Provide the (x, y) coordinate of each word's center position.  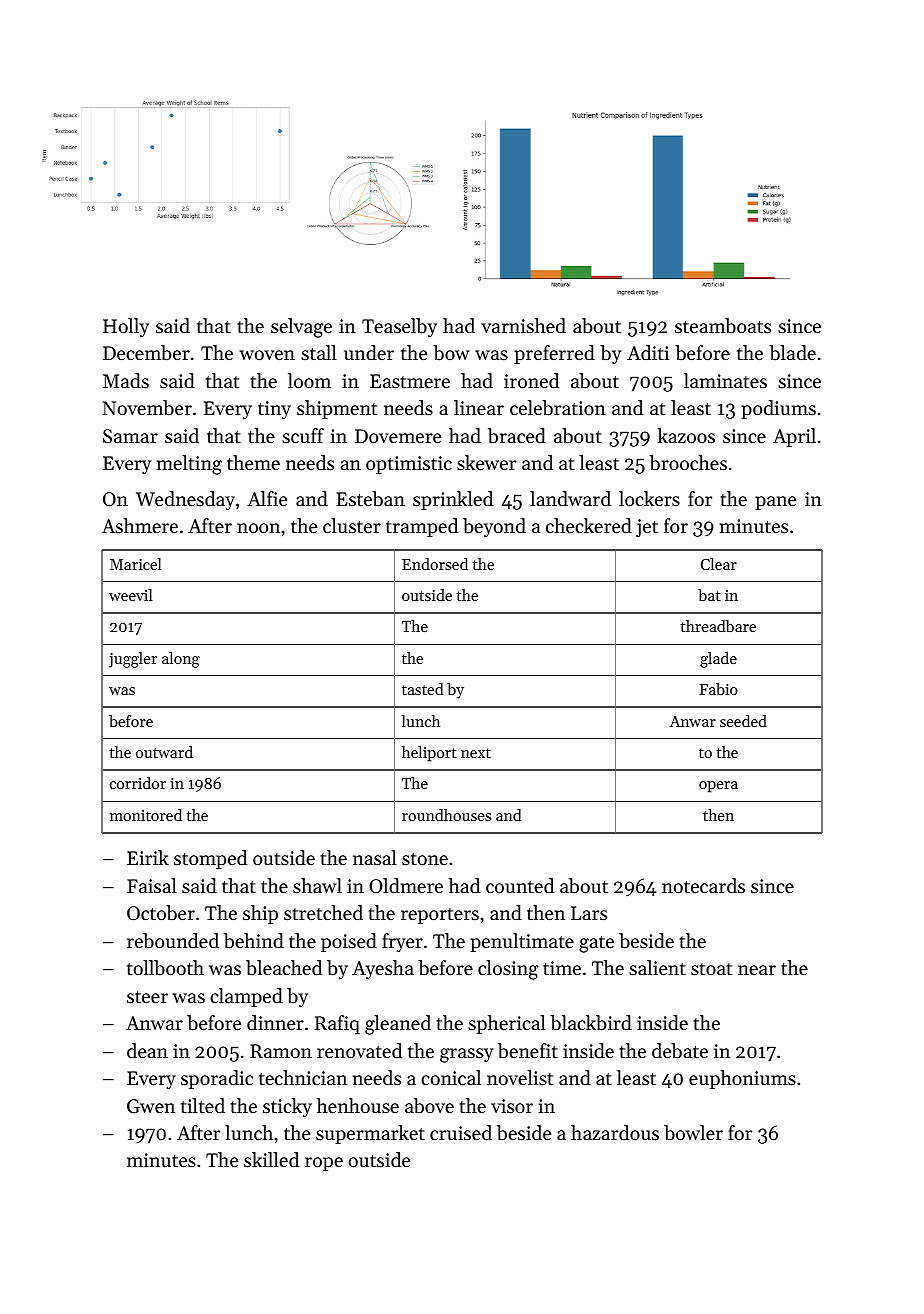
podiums (778, 409)
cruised (461, 1132)
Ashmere (140, 525)
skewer (486, 462)
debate (680, 1051)
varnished (523, 325)
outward (164, 752)
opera (718, 787)
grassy (466, 1055)
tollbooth (165, 967)
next (476, 753)
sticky (287, 1107)
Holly (126, 327)
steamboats (723, 325)
